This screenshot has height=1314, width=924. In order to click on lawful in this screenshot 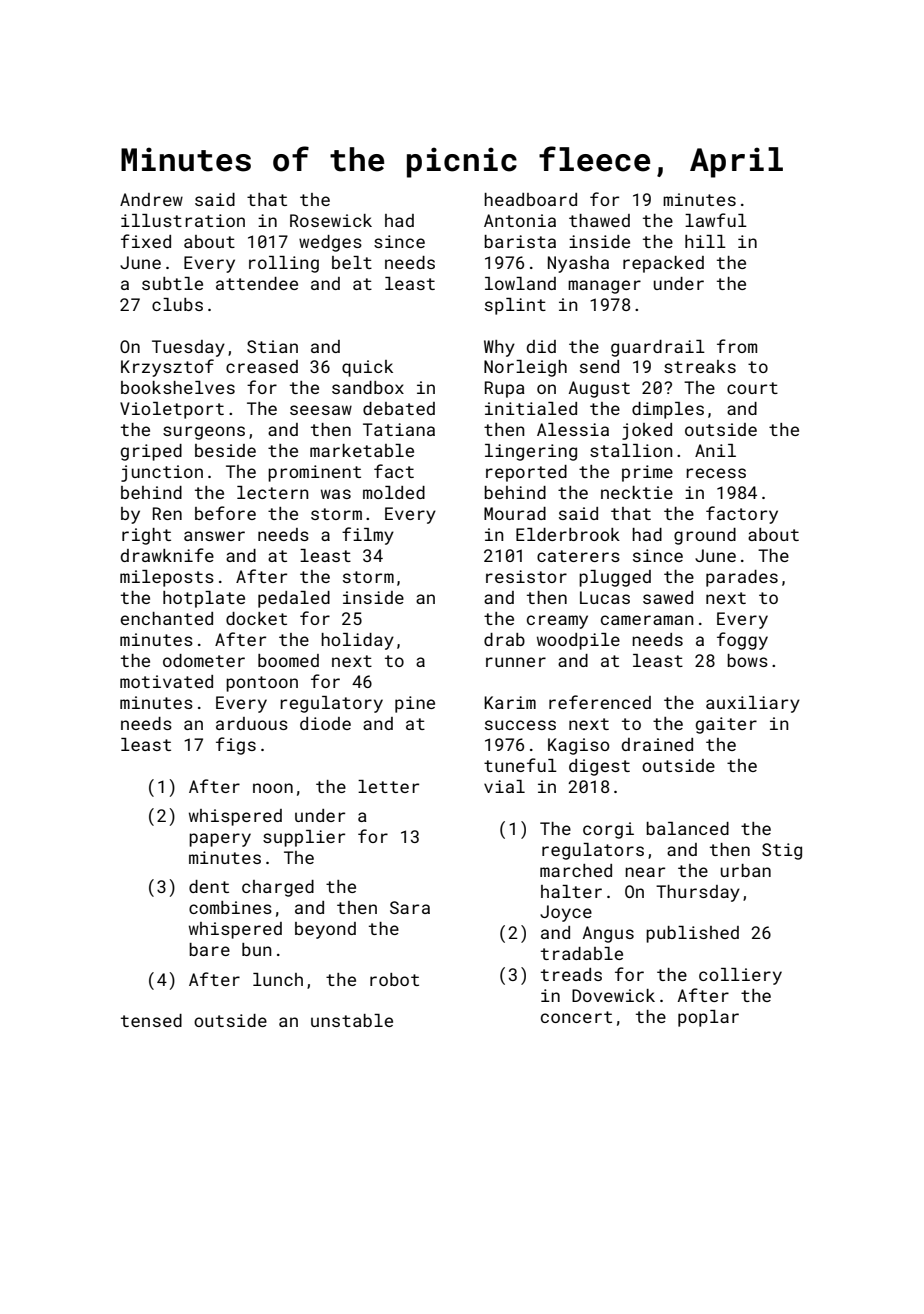, I will do `click(716, 220)`.
